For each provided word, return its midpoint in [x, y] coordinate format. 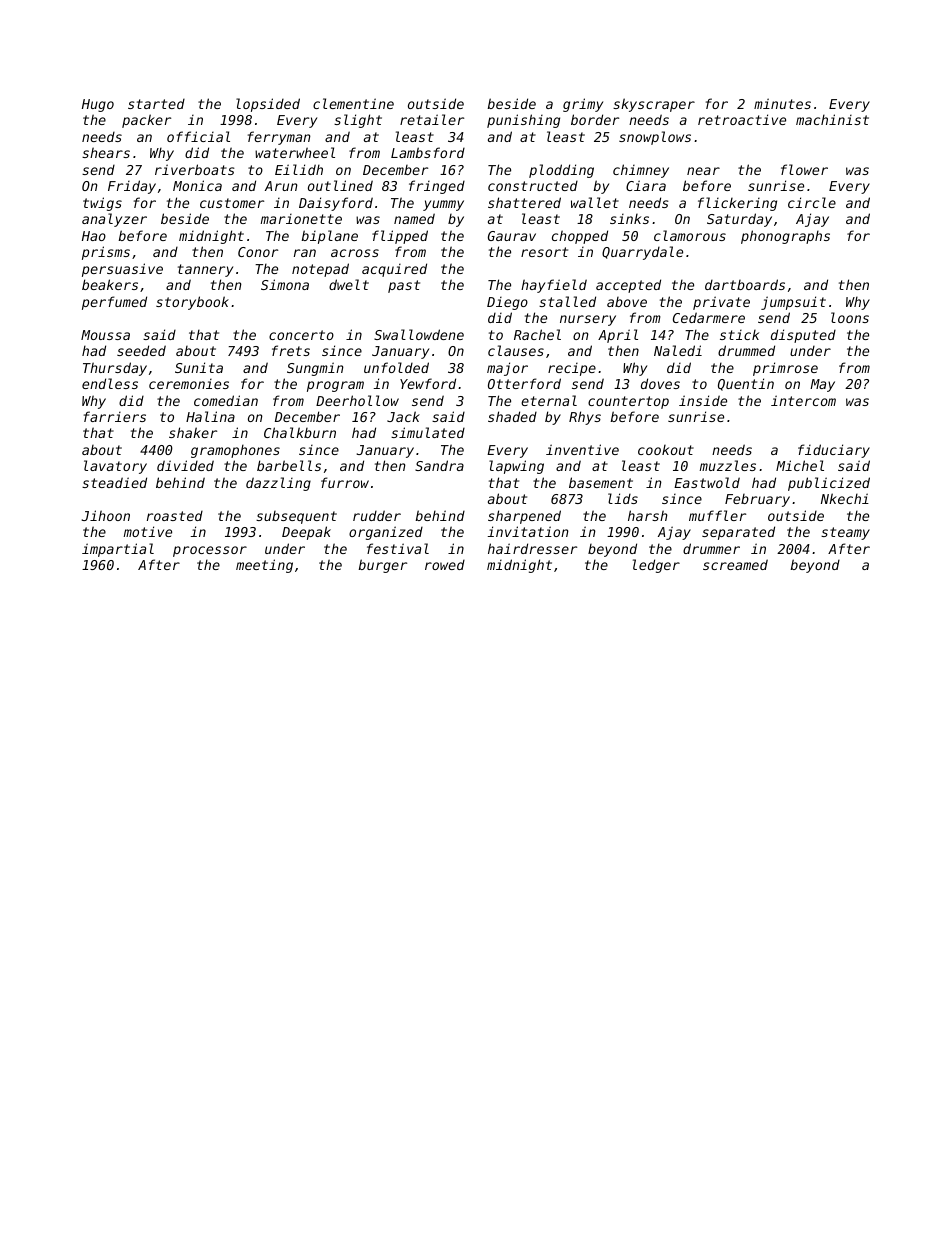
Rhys [585, 418]
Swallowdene [419, 334]
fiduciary [834, 451]
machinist [832, 119]
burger [382, 566]
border [595, 119]
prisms [106, 253]
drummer [711, 548]
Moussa [105, 335]
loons [850, 317]
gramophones [235, 451]
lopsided [268, 105]
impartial [118, 550]
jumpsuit [793, 303]
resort [544, 252]
